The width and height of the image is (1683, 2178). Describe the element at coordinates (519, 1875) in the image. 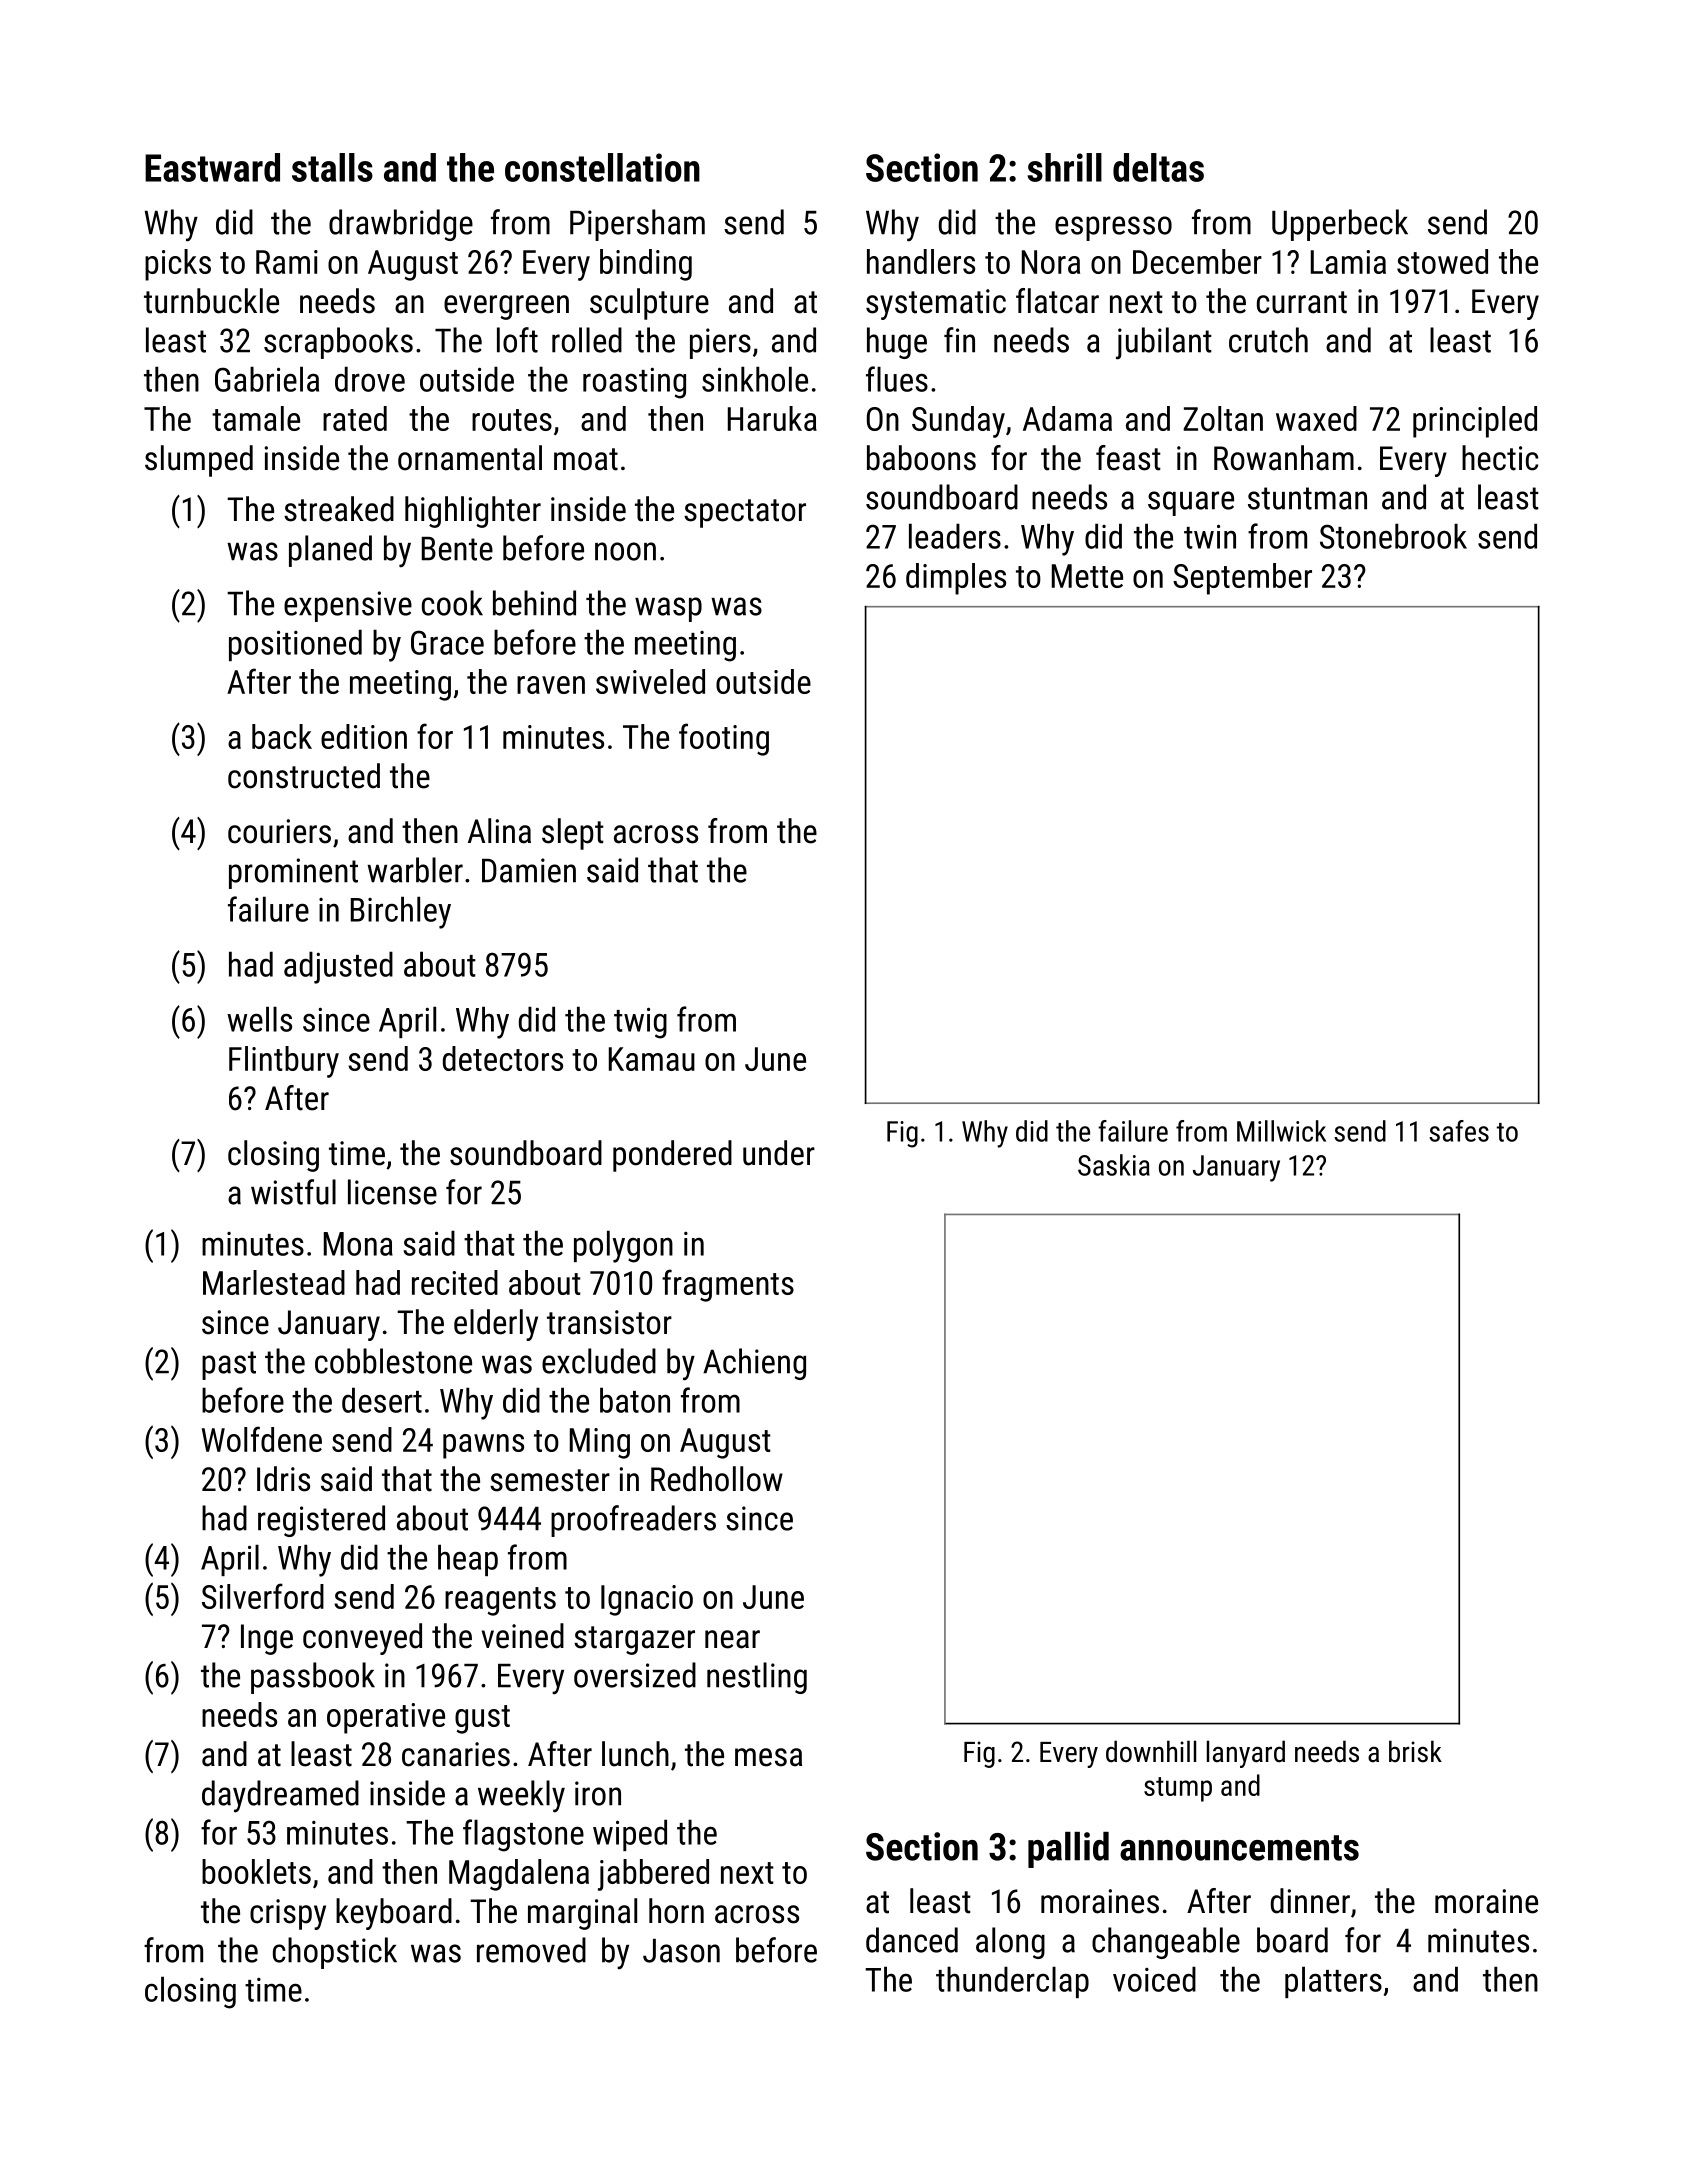

I see `Magdalena` at that location.
